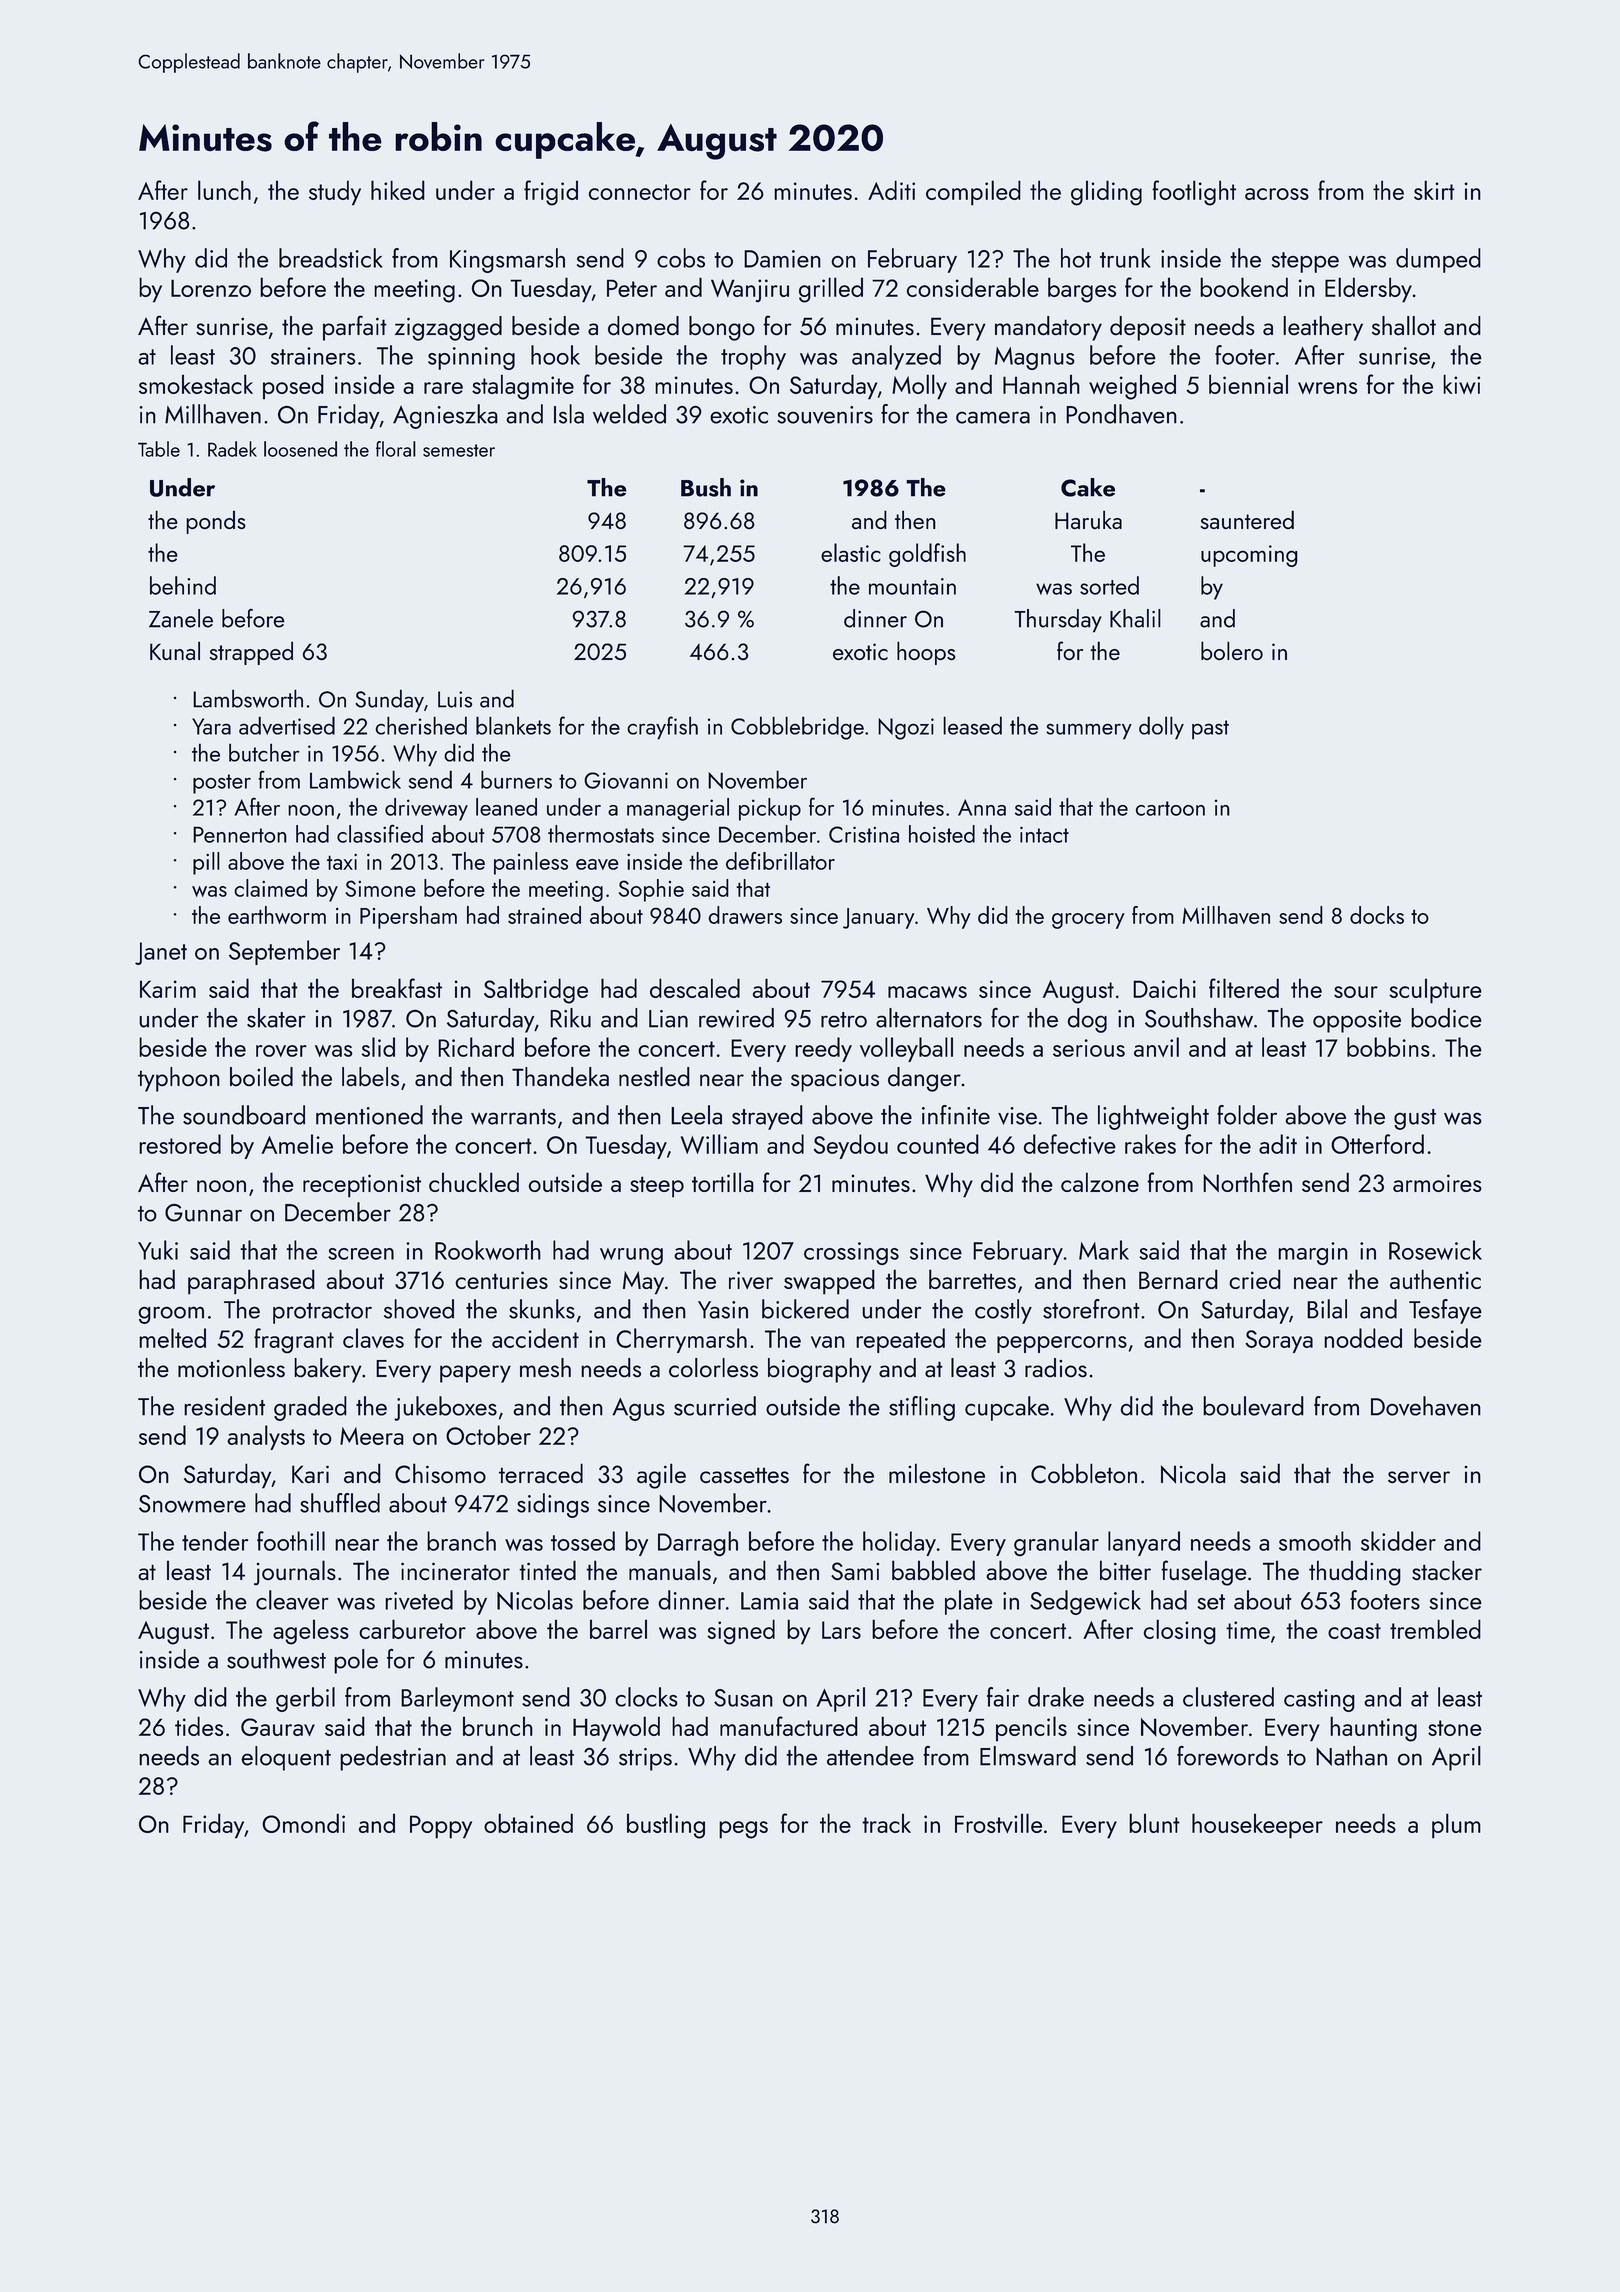  I want to click on January, so click(878, 918).
